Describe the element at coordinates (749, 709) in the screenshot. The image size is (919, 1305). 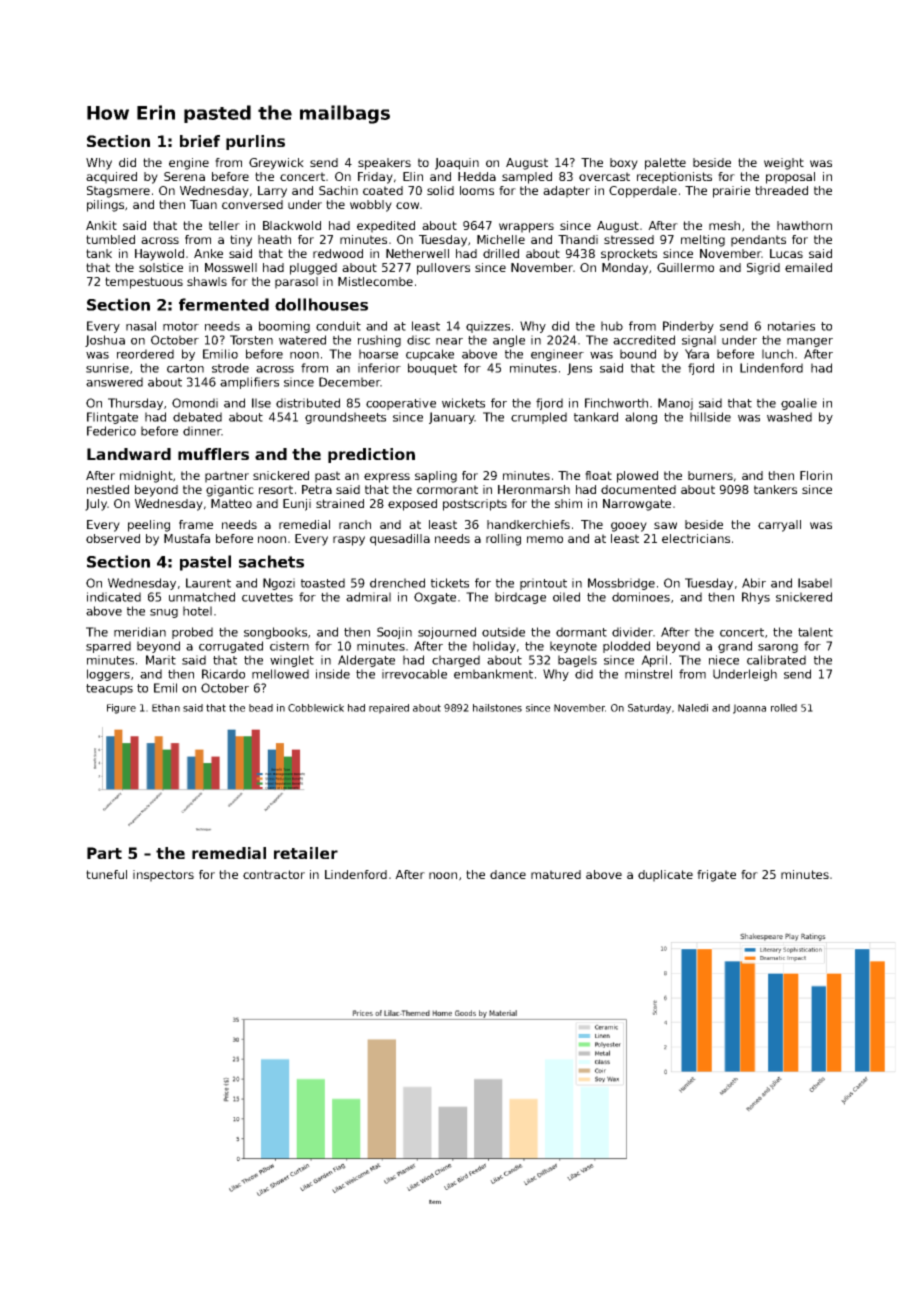
I see `Joanna` at that location.
